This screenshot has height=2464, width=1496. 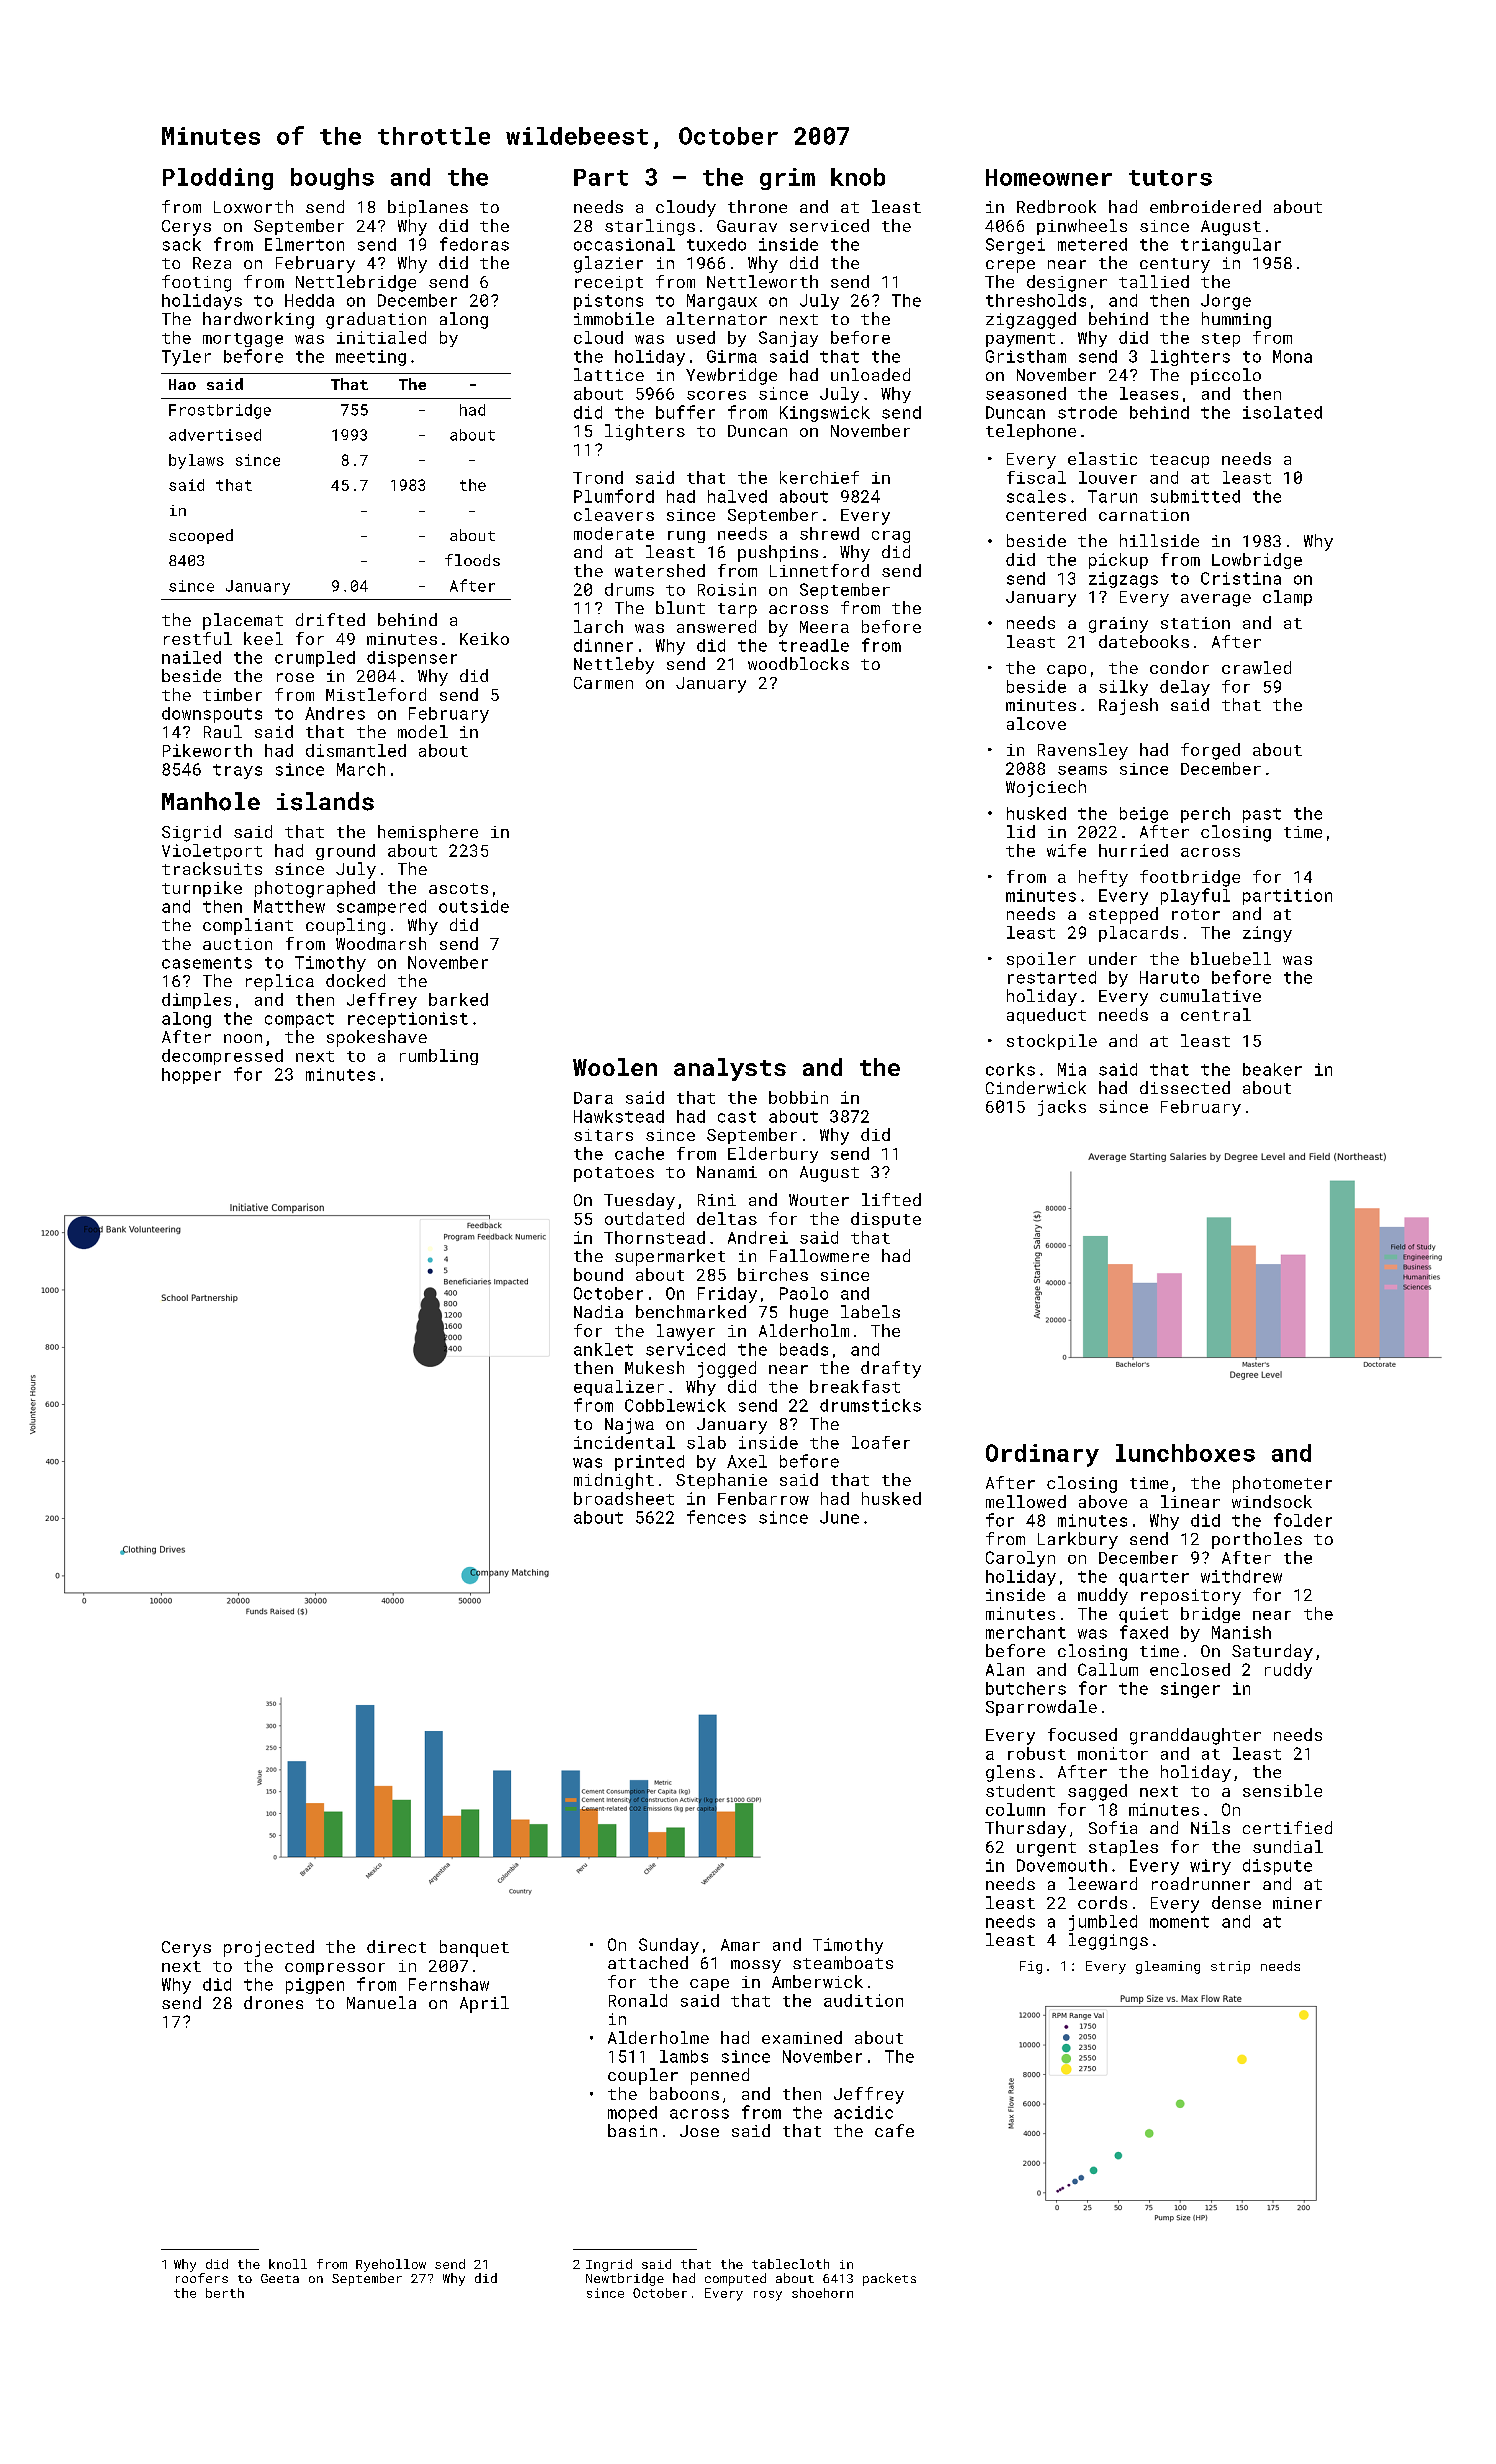 I want to click on knoll, so click(x=288, y=2264).
